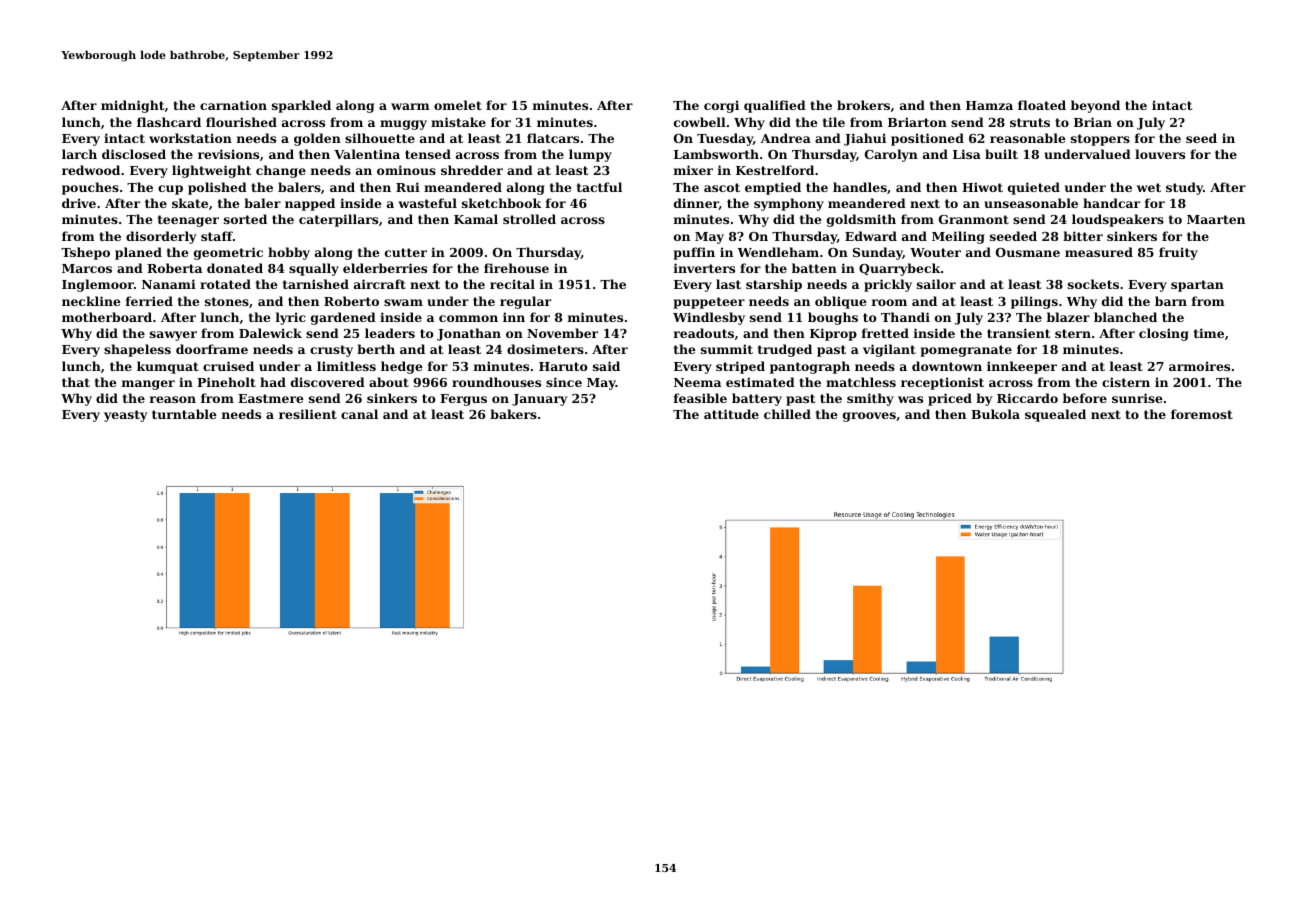 The image size is (1308, 924). What do you see at coordinates (731, 414) in the document?
I see `attitude` at bounding box center [731, 414].
